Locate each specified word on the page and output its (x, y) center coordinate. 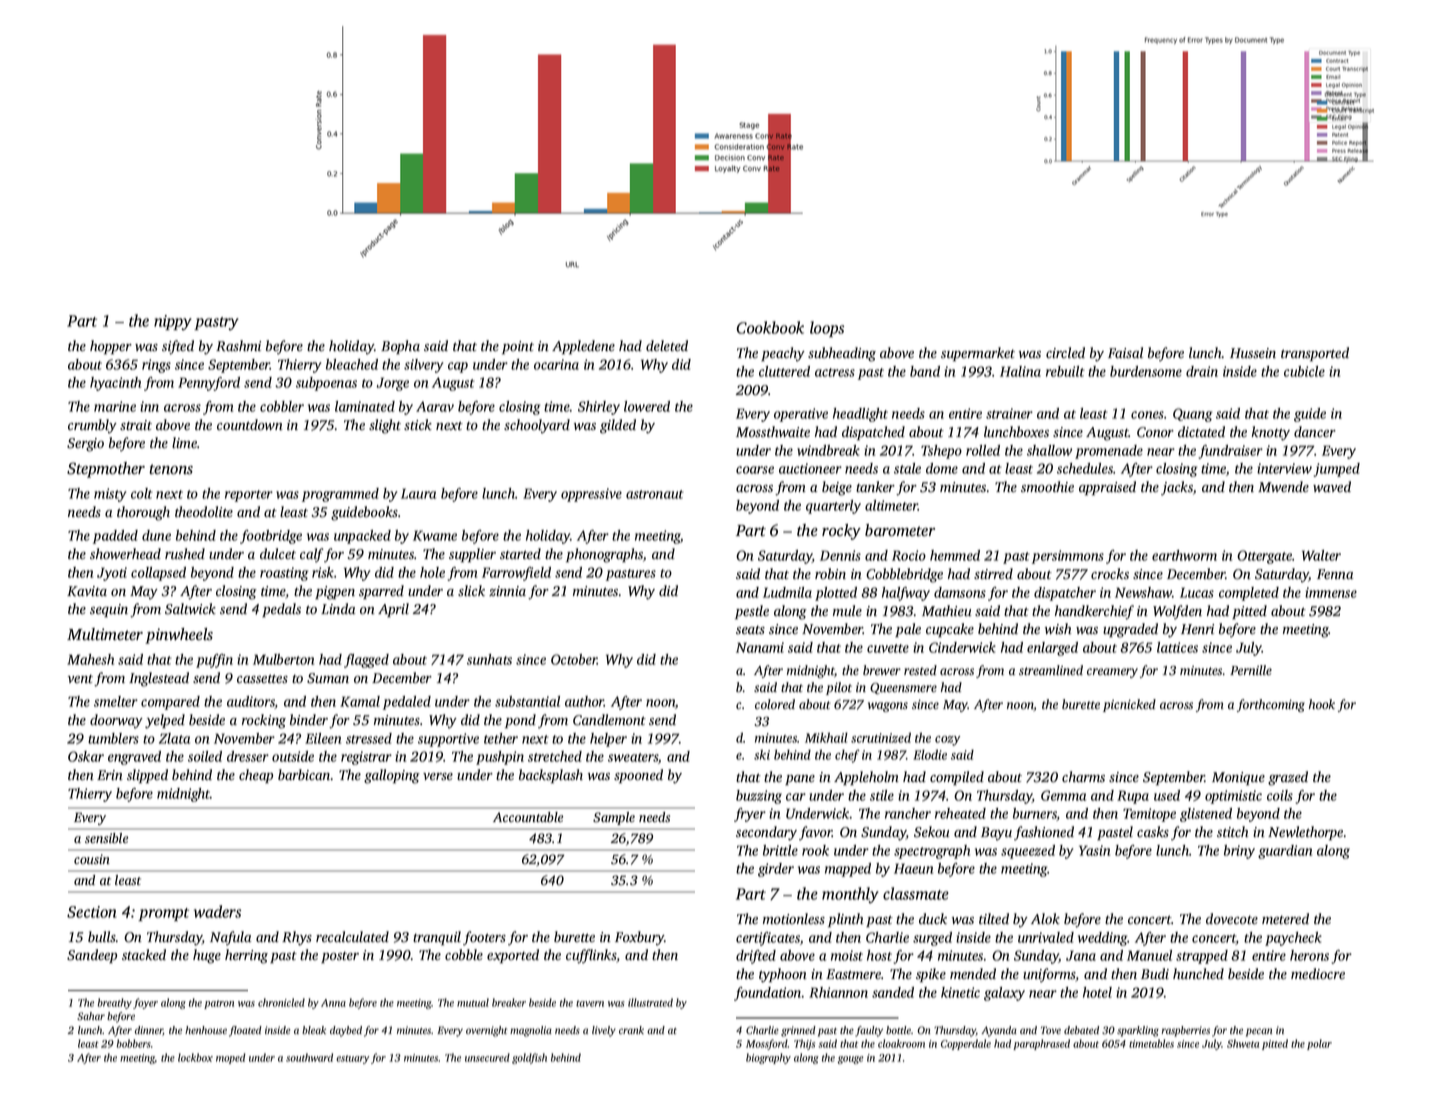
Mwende (1283, 486)
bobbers (133, 1043)
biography (768, 1058)
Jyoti (112, 574)
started (520, 553)
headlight (860, 415)
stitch (1232, 831)
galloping (392, 776)
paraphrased (1041, 1044)
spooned (638, 776)
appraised (1107, 488)
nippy (173, 323)
